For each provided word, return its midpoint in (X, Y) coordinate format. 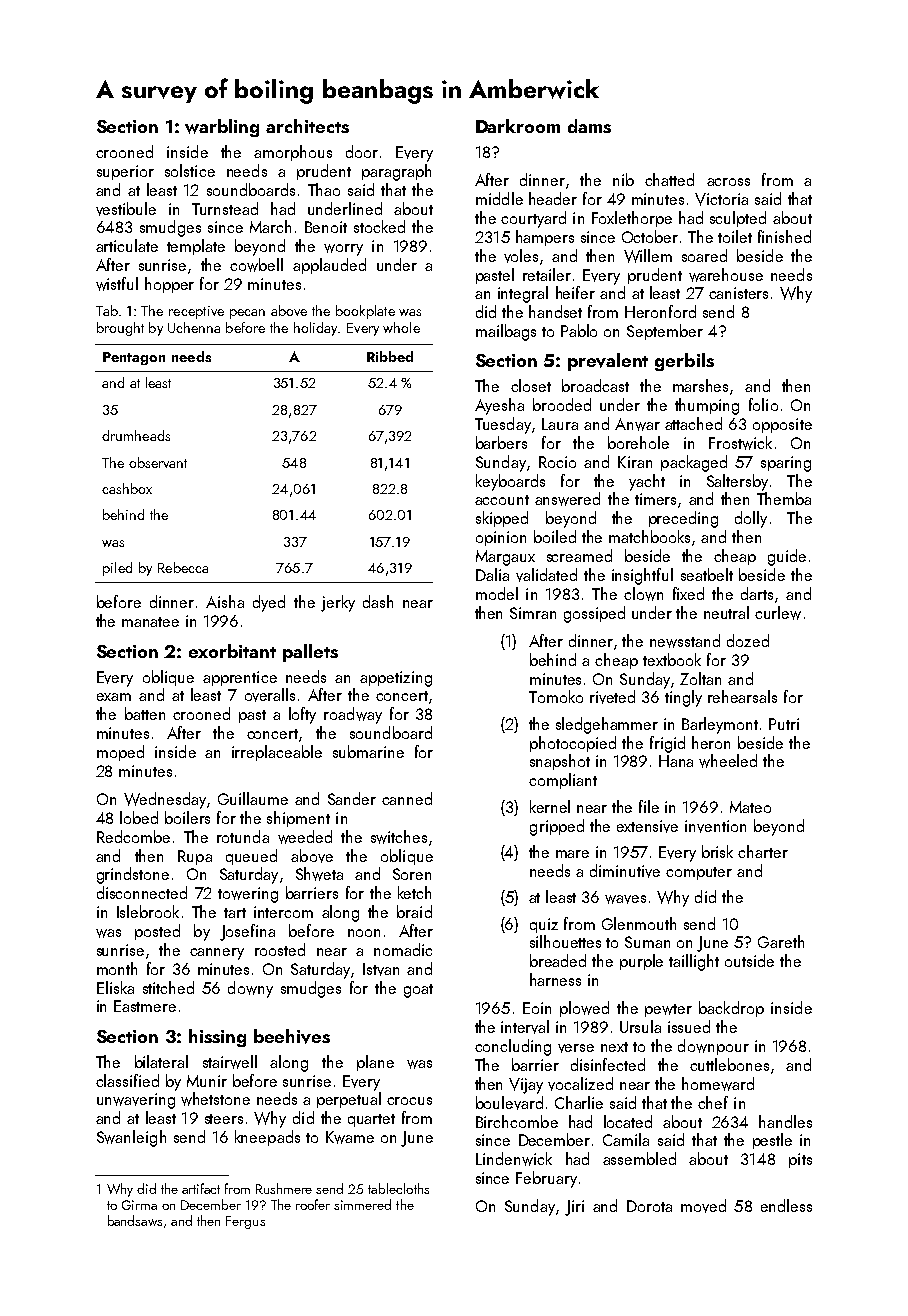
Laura (560, 424)
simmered (362, 1204)
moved (703, 1206)
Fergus (245, 1222)
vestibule (126, 209)
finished (784, 236)
